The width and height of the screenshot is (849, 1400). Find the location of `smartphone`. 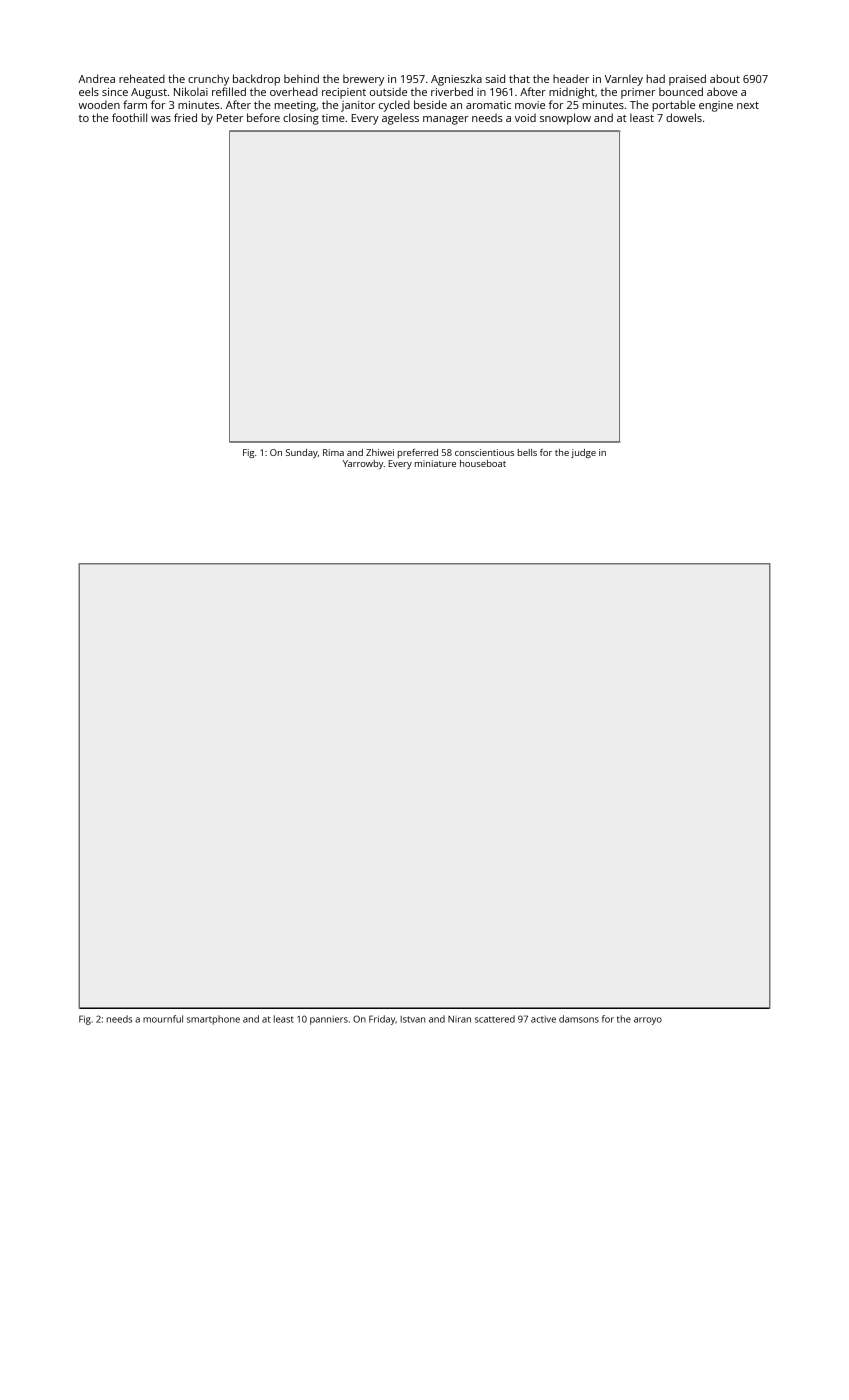

smartphone is located at coordinates (213, 1020).
